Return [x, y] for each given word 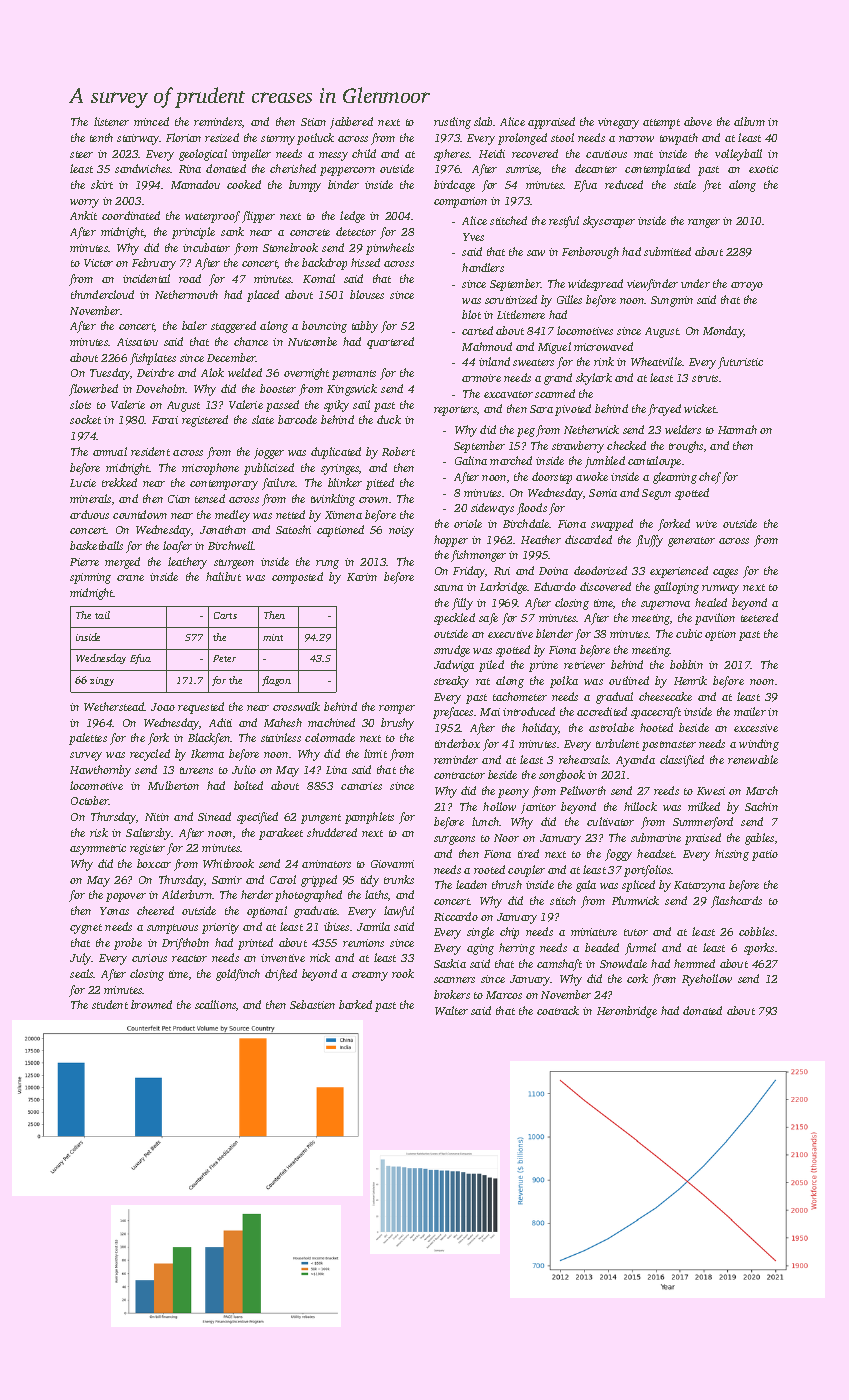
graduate [316, 912]
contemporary [224, 485]
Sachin [761, 806]
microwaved [603, 346]
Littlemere [521, 314]
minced [151, 121]
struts [705, 378]
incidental [146, 278]
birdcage [454, 186]
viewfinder [652, 285]
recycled [150, 755]
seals [82, 973]
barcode [297, 419]
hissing [732, 855]
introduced [529, 711]
